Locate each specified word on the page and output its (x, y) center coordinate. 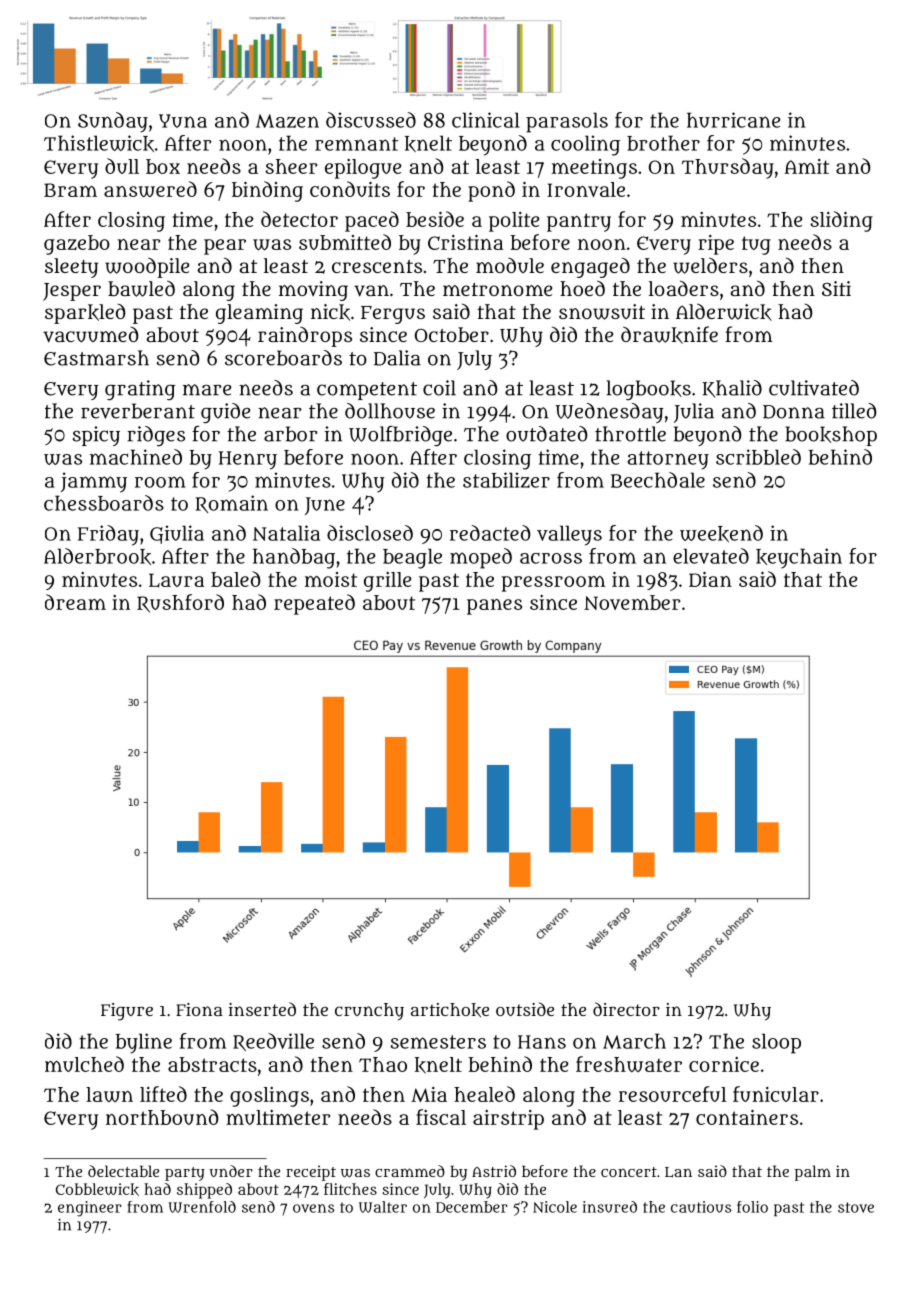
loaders (684, 288)
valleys (569, 535)
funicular (776, 1094)
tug (756, 245)
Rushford (180, 603)
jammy (94, 482)
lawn (109, 1094)
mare (207, 390)
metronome (497, 289)
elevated (711, 556)
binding (267, 191)
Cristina (466, 242)
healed (484, 1094)
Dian (710, 579)
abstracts (212, 1064)
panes (494, 607)
